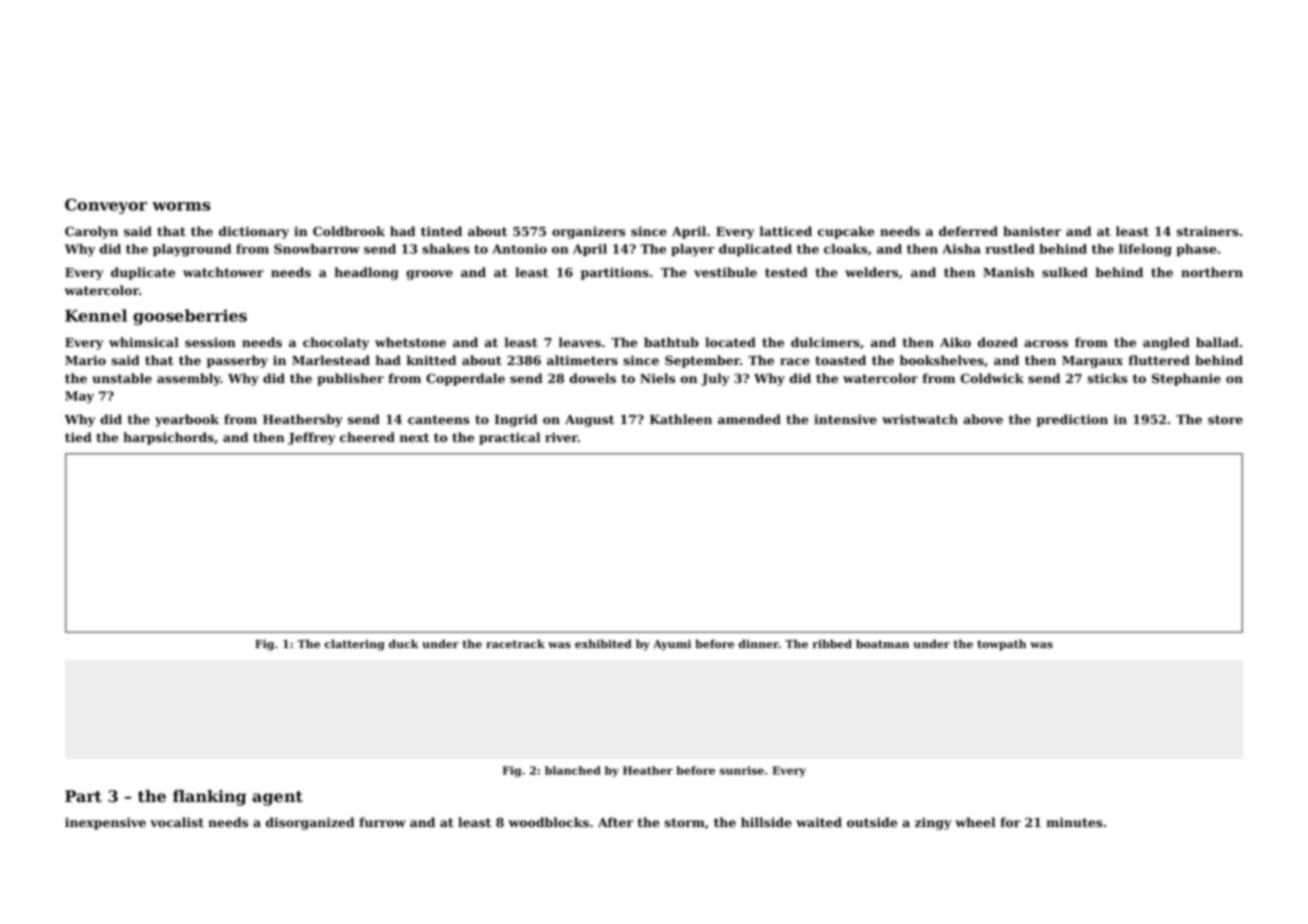 The height and width of the image is (924, 1308). I want to click on Kennel, so click(96, 315).
